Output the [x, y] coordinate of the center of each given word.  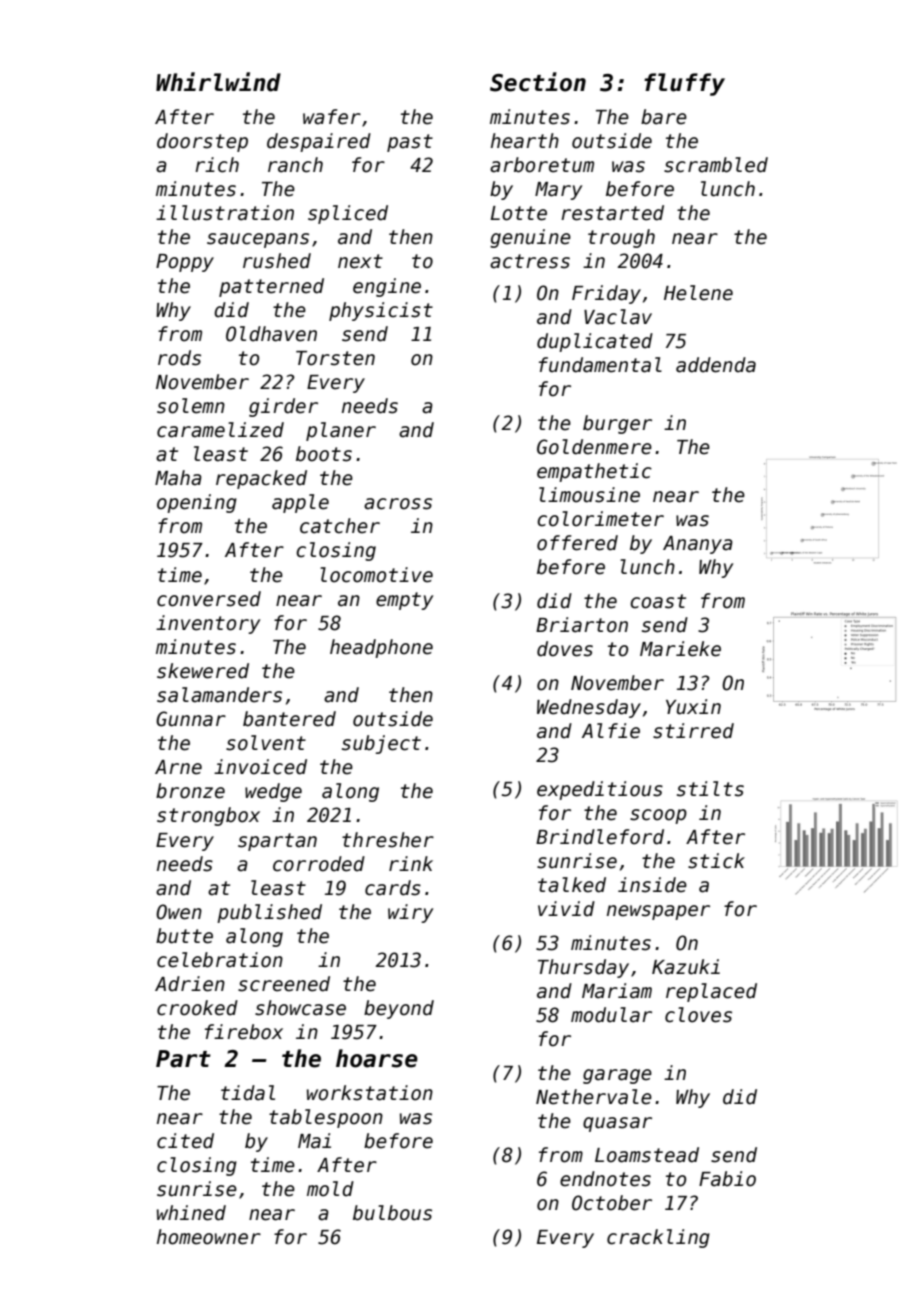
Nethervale [594, 1097]
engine [387, 287]
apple [300, 503]
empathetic [594, 472]
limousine [589, 495]
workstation [370, 1093]
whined [191, 1213]
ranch [295, 165]
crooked [197, 1008]
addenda [716, 365]
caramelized [220, 430]
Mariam [617, 991]
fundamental [600, 365]
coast [658, 601]
